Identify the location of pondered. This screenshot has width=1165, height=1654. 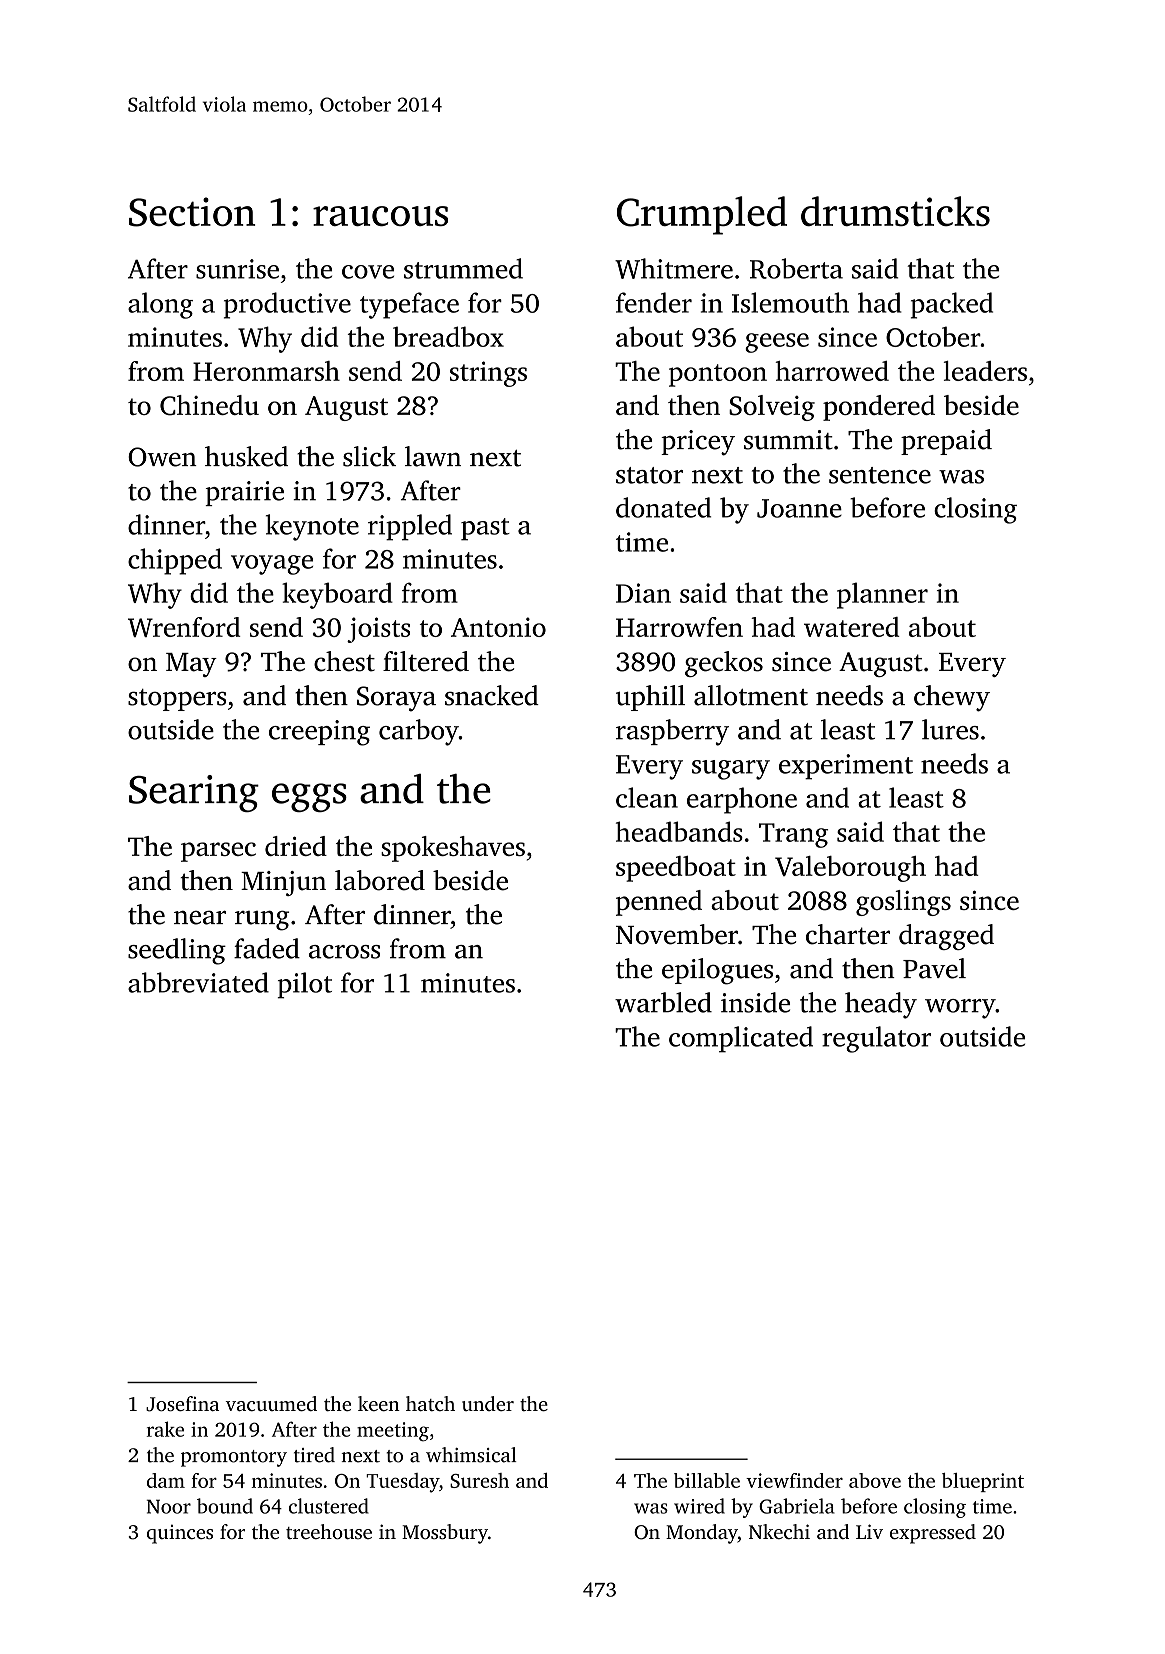
(879, 408).
